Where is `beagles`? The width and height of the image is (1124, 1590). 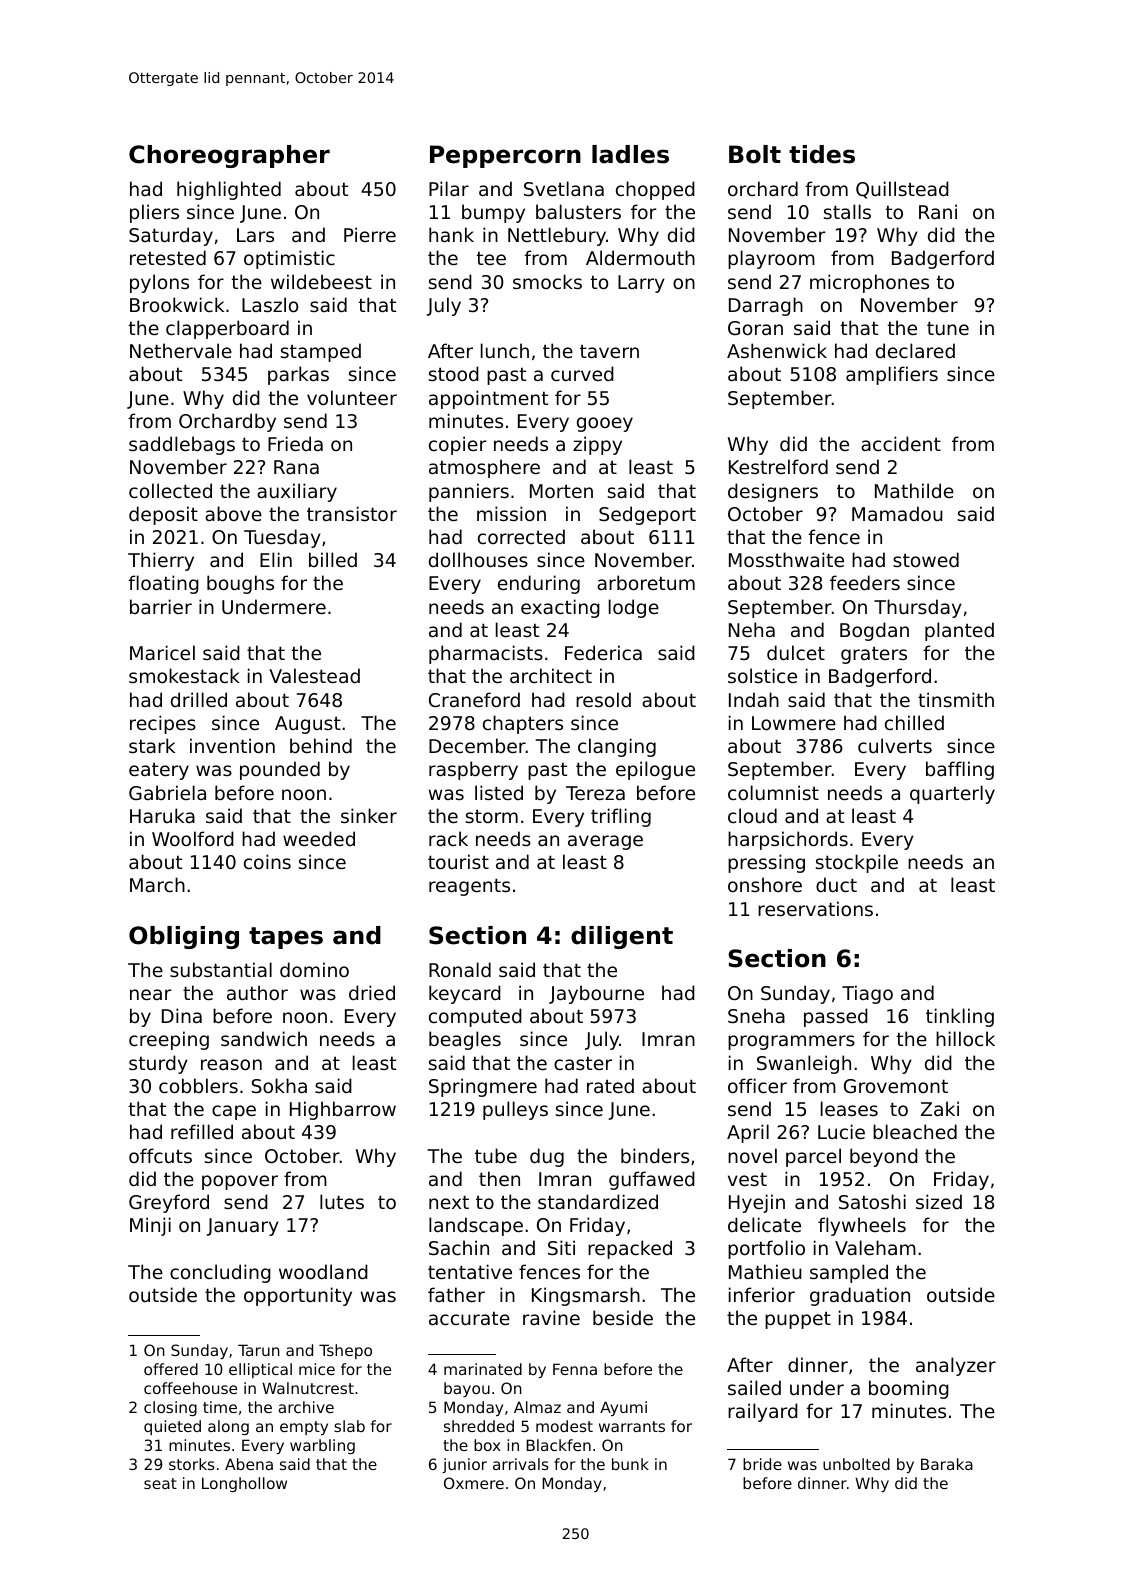
beagles is located at coordinates (465, 1040).
